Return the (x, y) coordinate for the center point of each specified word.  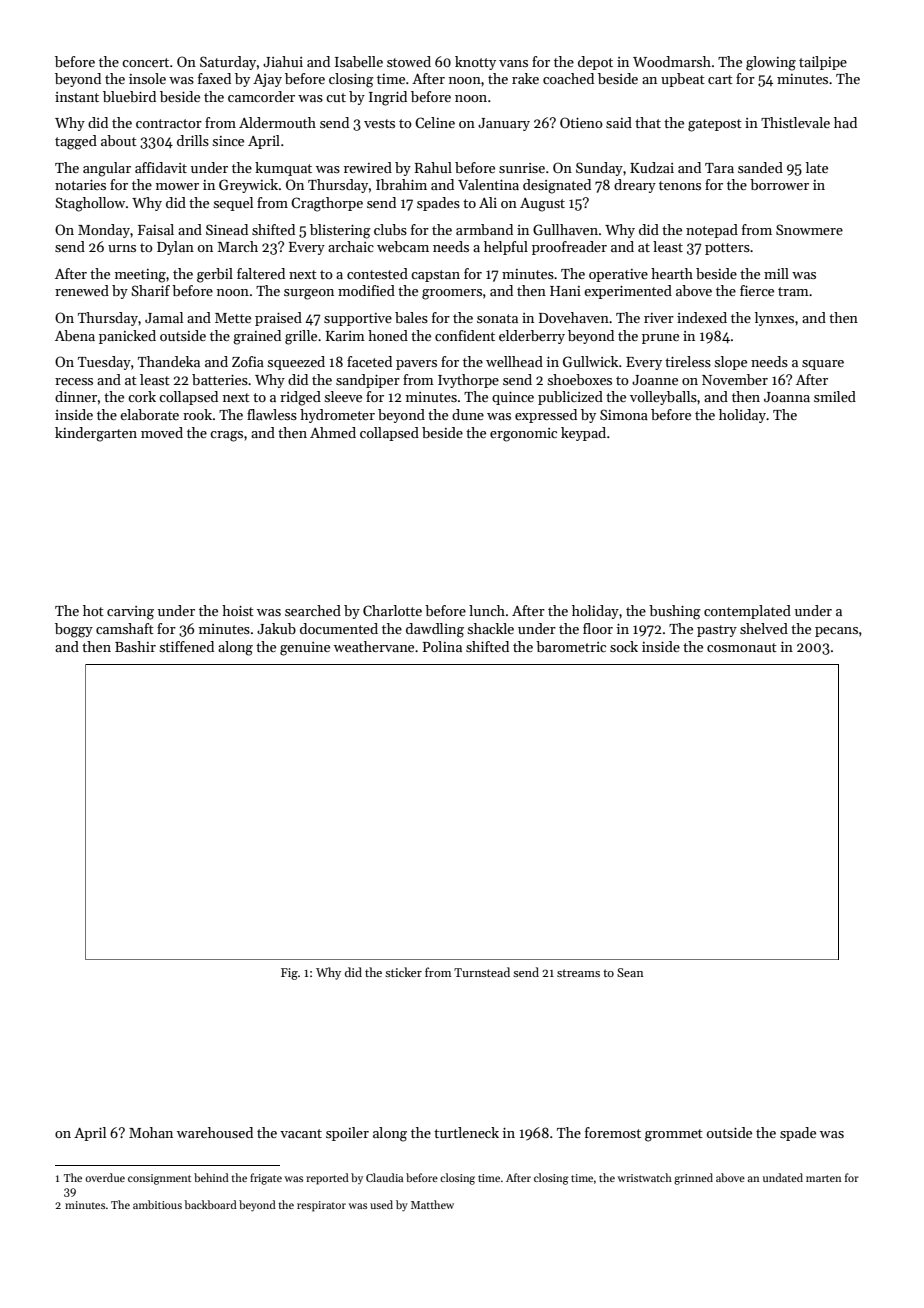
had (845, 122)
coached (568, 78)
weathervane (374, 646)
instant (77, 97)
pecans (836, 632)
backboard (210, 1204)
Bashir (135, 646)
